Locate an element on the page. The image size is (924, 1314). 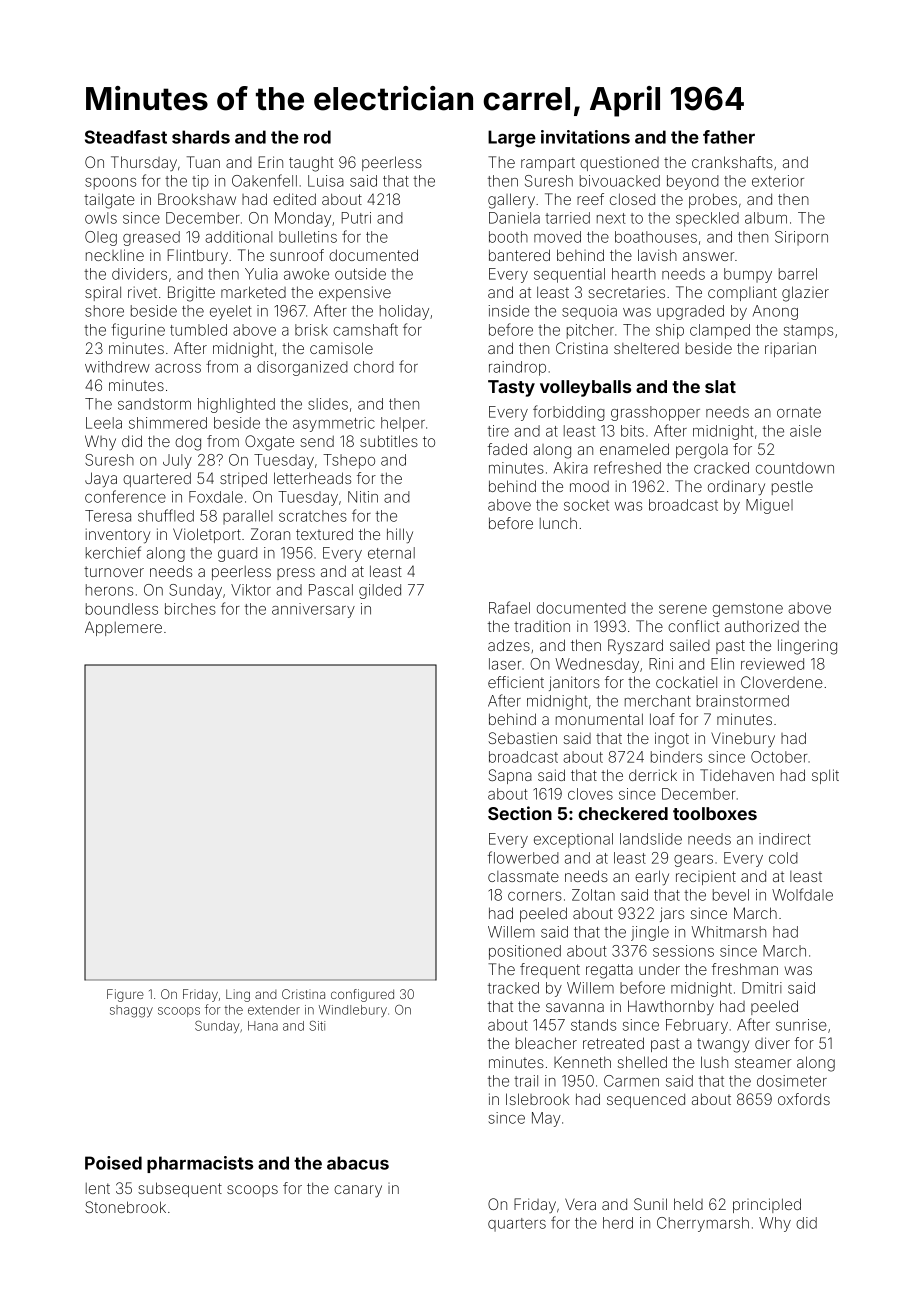
Applemere is located at coordinates (123, 628).
